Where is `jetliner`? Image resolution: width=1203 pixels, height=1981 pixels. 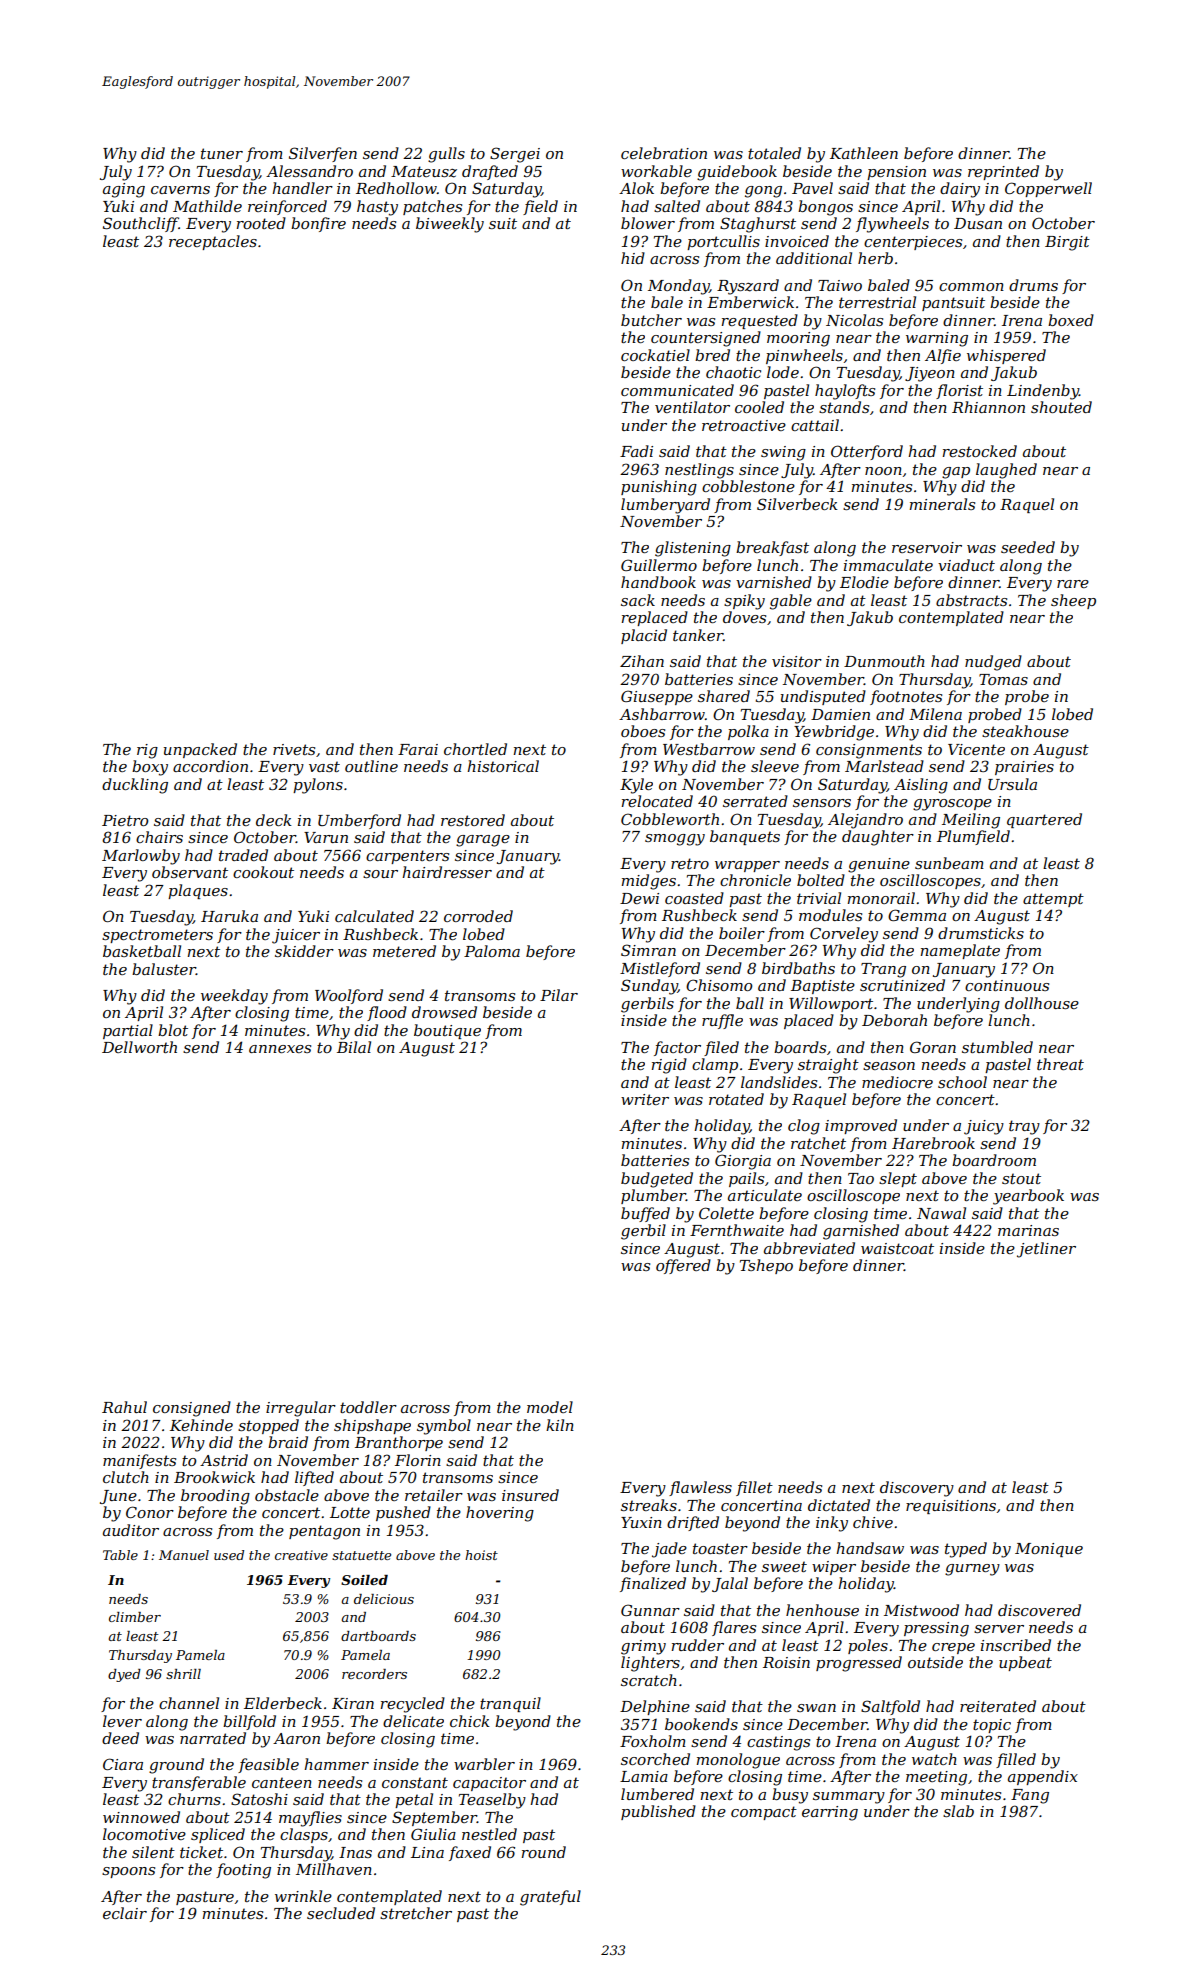
jetliner is located at coordinates (1046, 1250).
